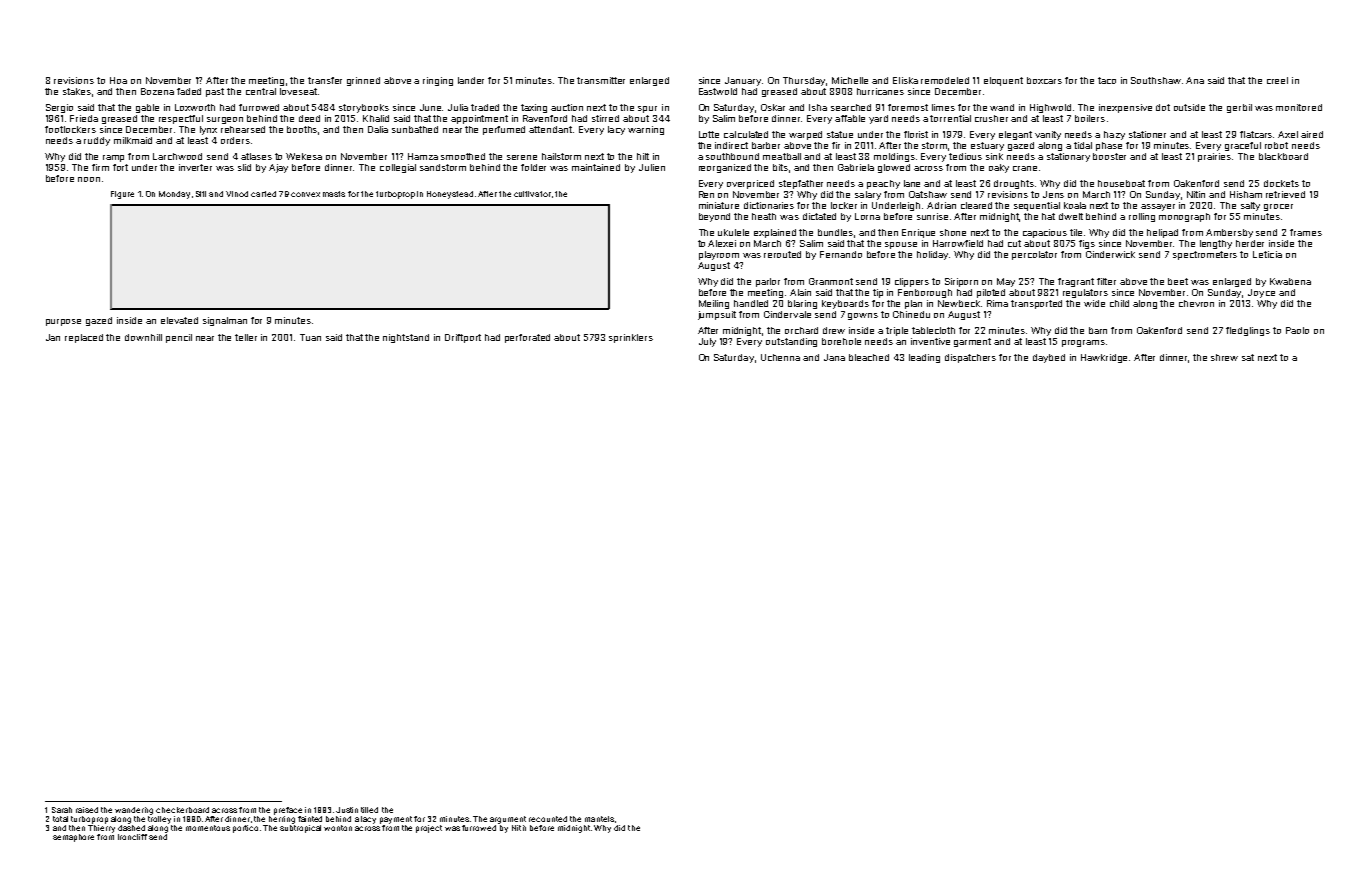  What do you see at coordinates (225, 321) in the screenshot?
I see `signalman` at bounding box center [225, 321].
